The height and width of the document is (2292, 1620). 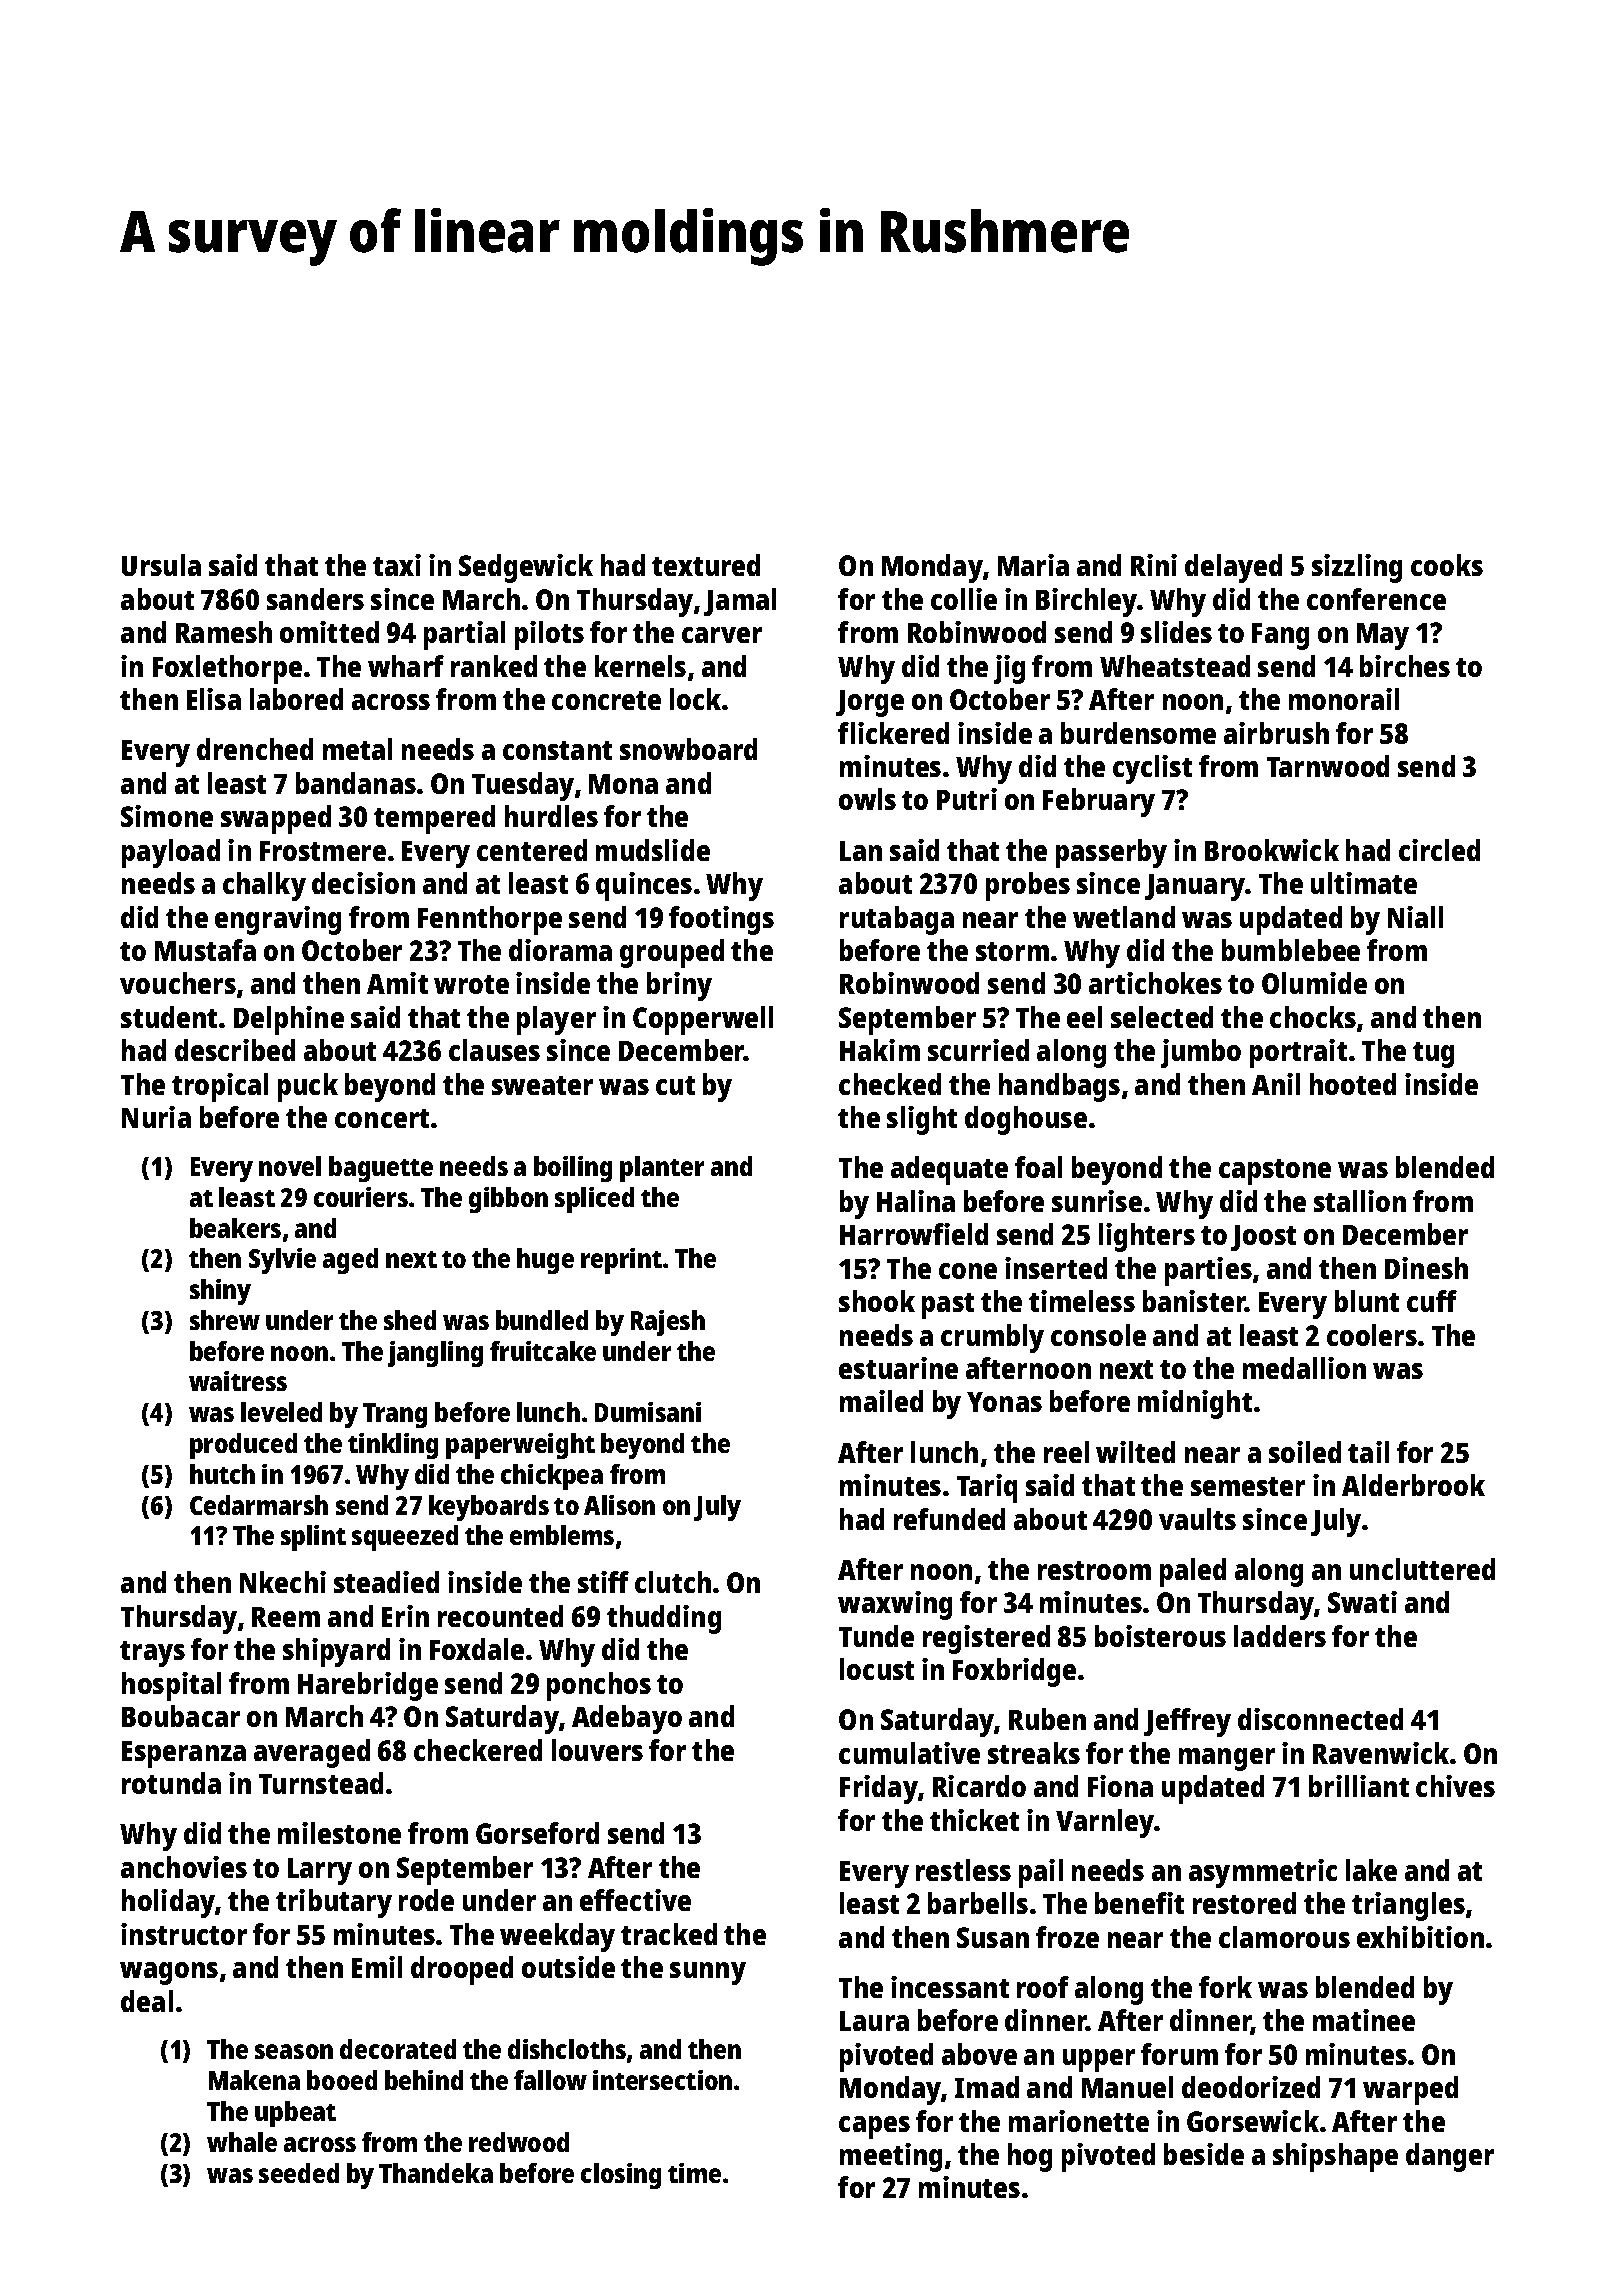 What do you see at coordinates (1154, 565) in the document?
I see `Rini` at bounding box center [1154, 565].
